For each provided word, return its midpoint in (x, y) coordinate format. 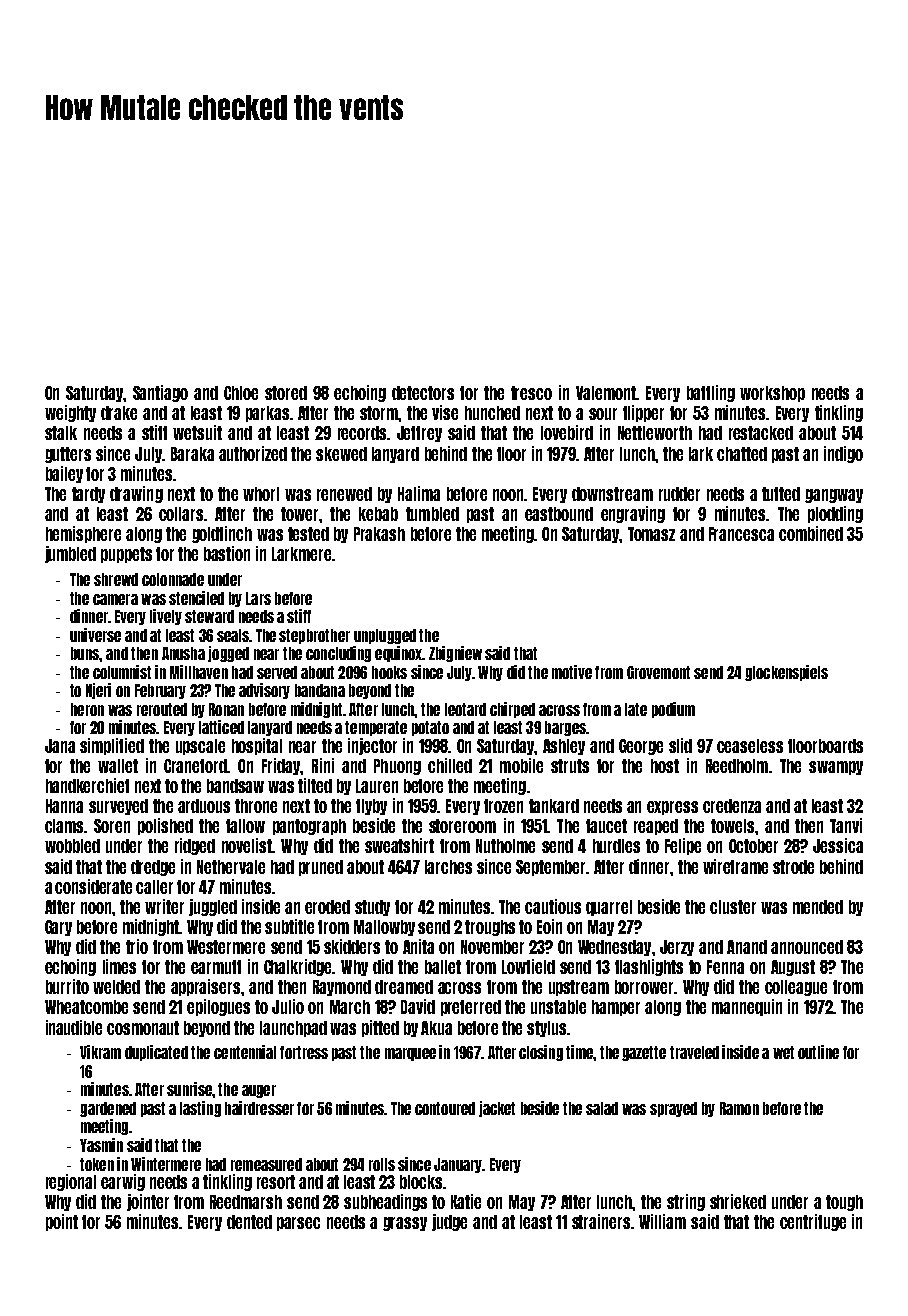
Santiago (160, 393)
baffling (711, 393)
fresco (531, 393)
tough (844, 1203)
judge (449, 1222)
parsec (298, 1224)
